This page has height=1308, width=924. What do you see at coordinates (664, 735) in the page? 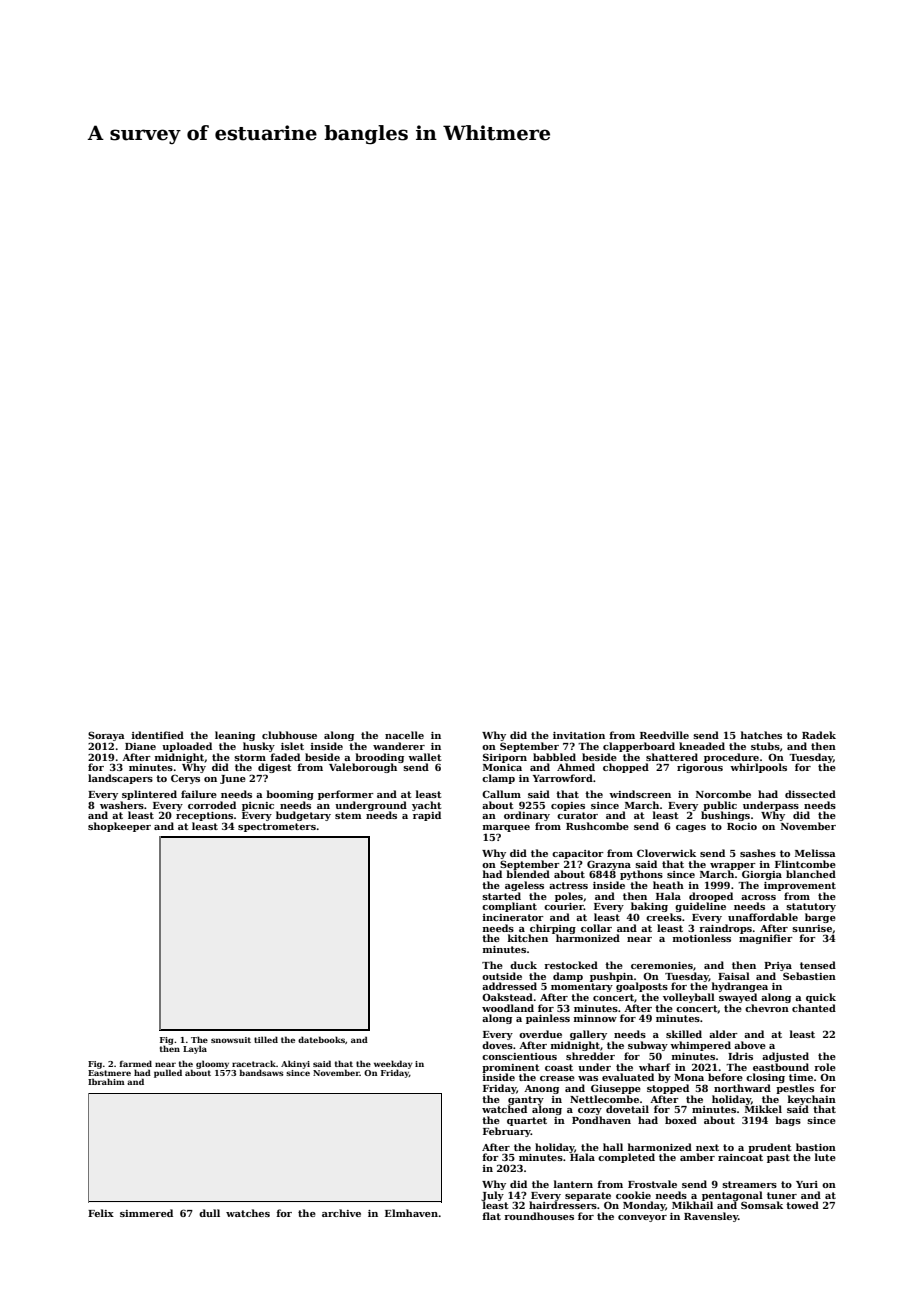
I see `Reedville` at bounding box center [664, 735].
